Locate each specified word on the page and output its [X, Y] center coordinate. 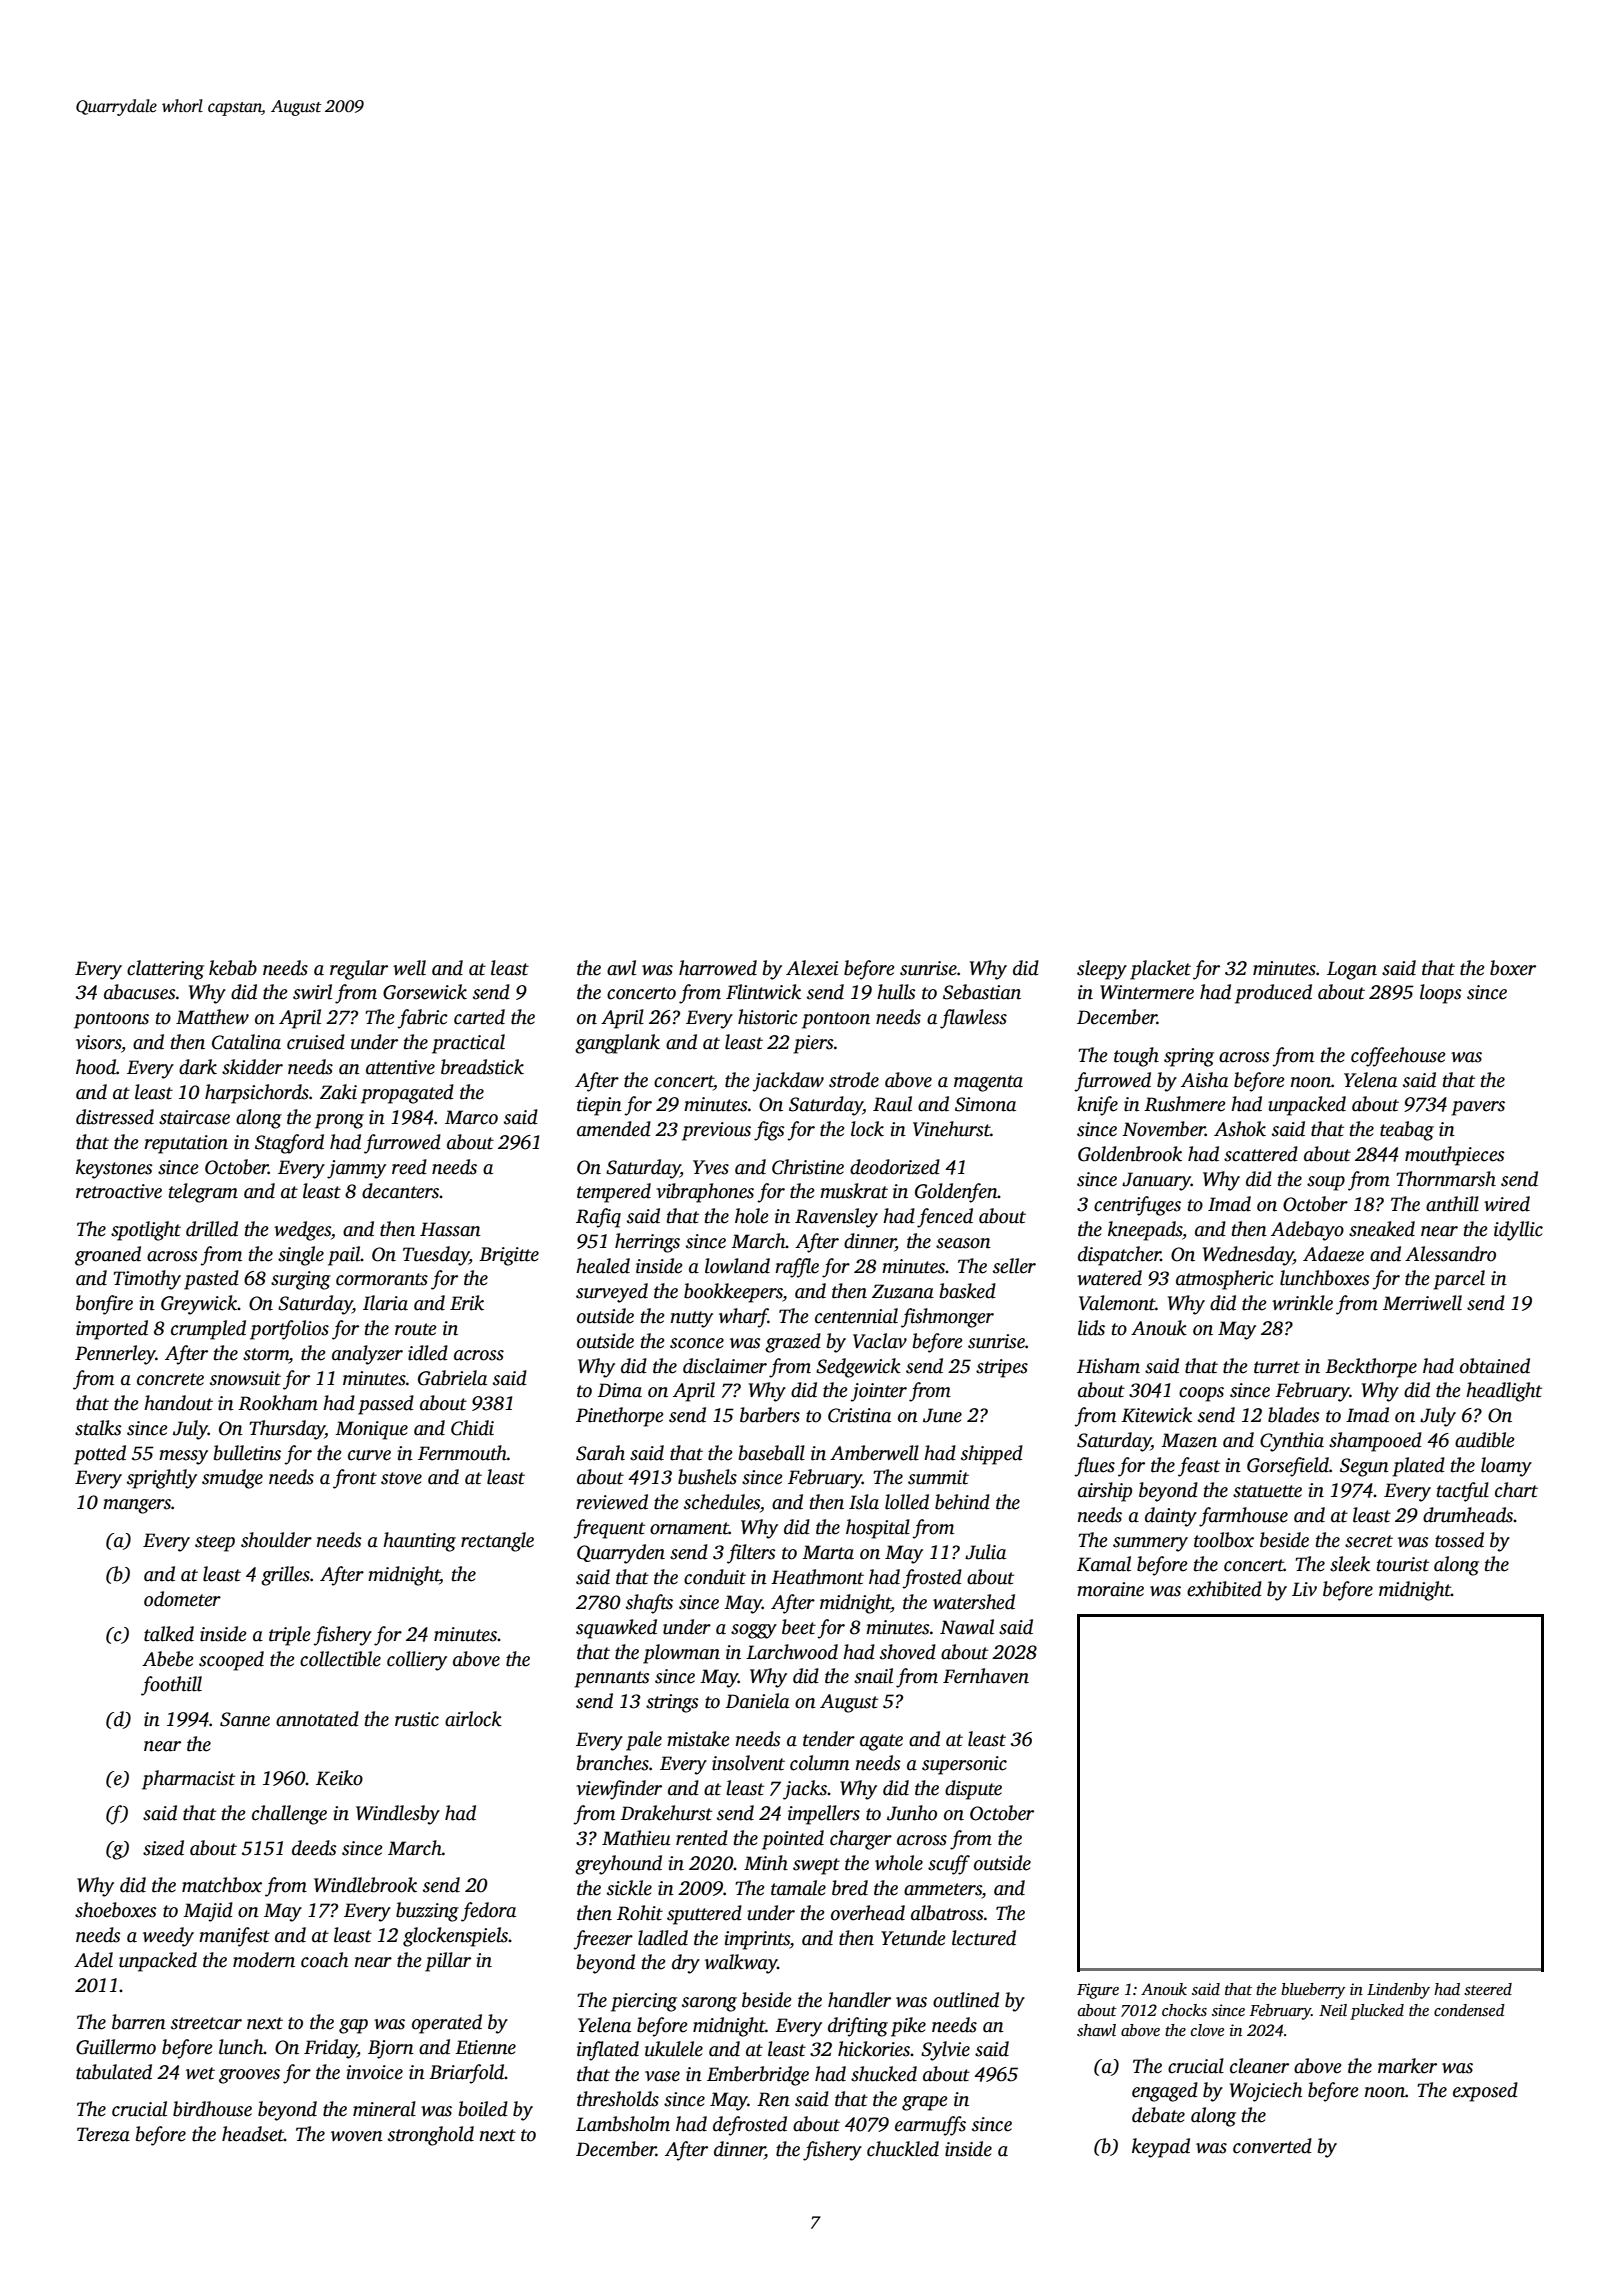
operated [447, 2024]
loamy [1506, 1467]
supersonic [964, 1765]
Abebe [168, 1659]
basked [968, 1291]
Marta [828, 1552]
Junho [912, 1813]
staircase [194, 1117]
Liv [1304, 1589]
